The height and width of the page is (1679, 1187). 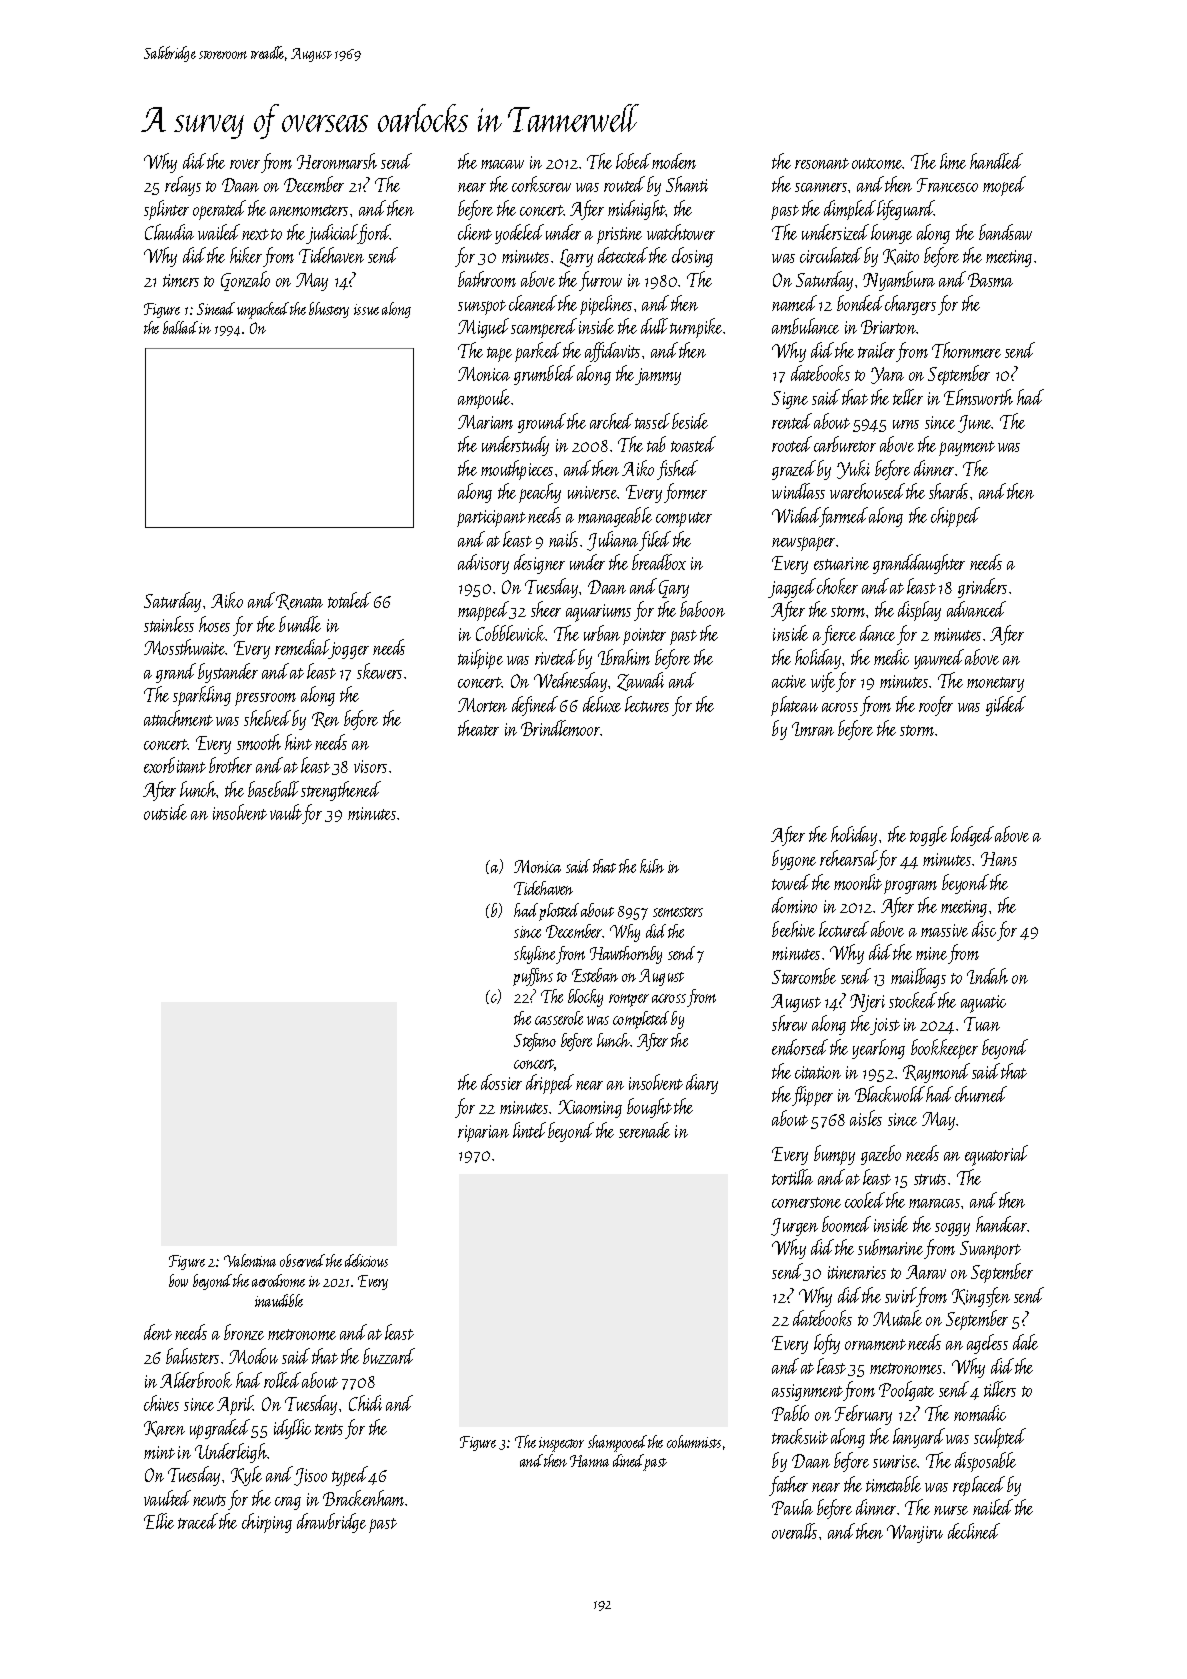 I want to click on roofer, so click(x=936, y=706).
